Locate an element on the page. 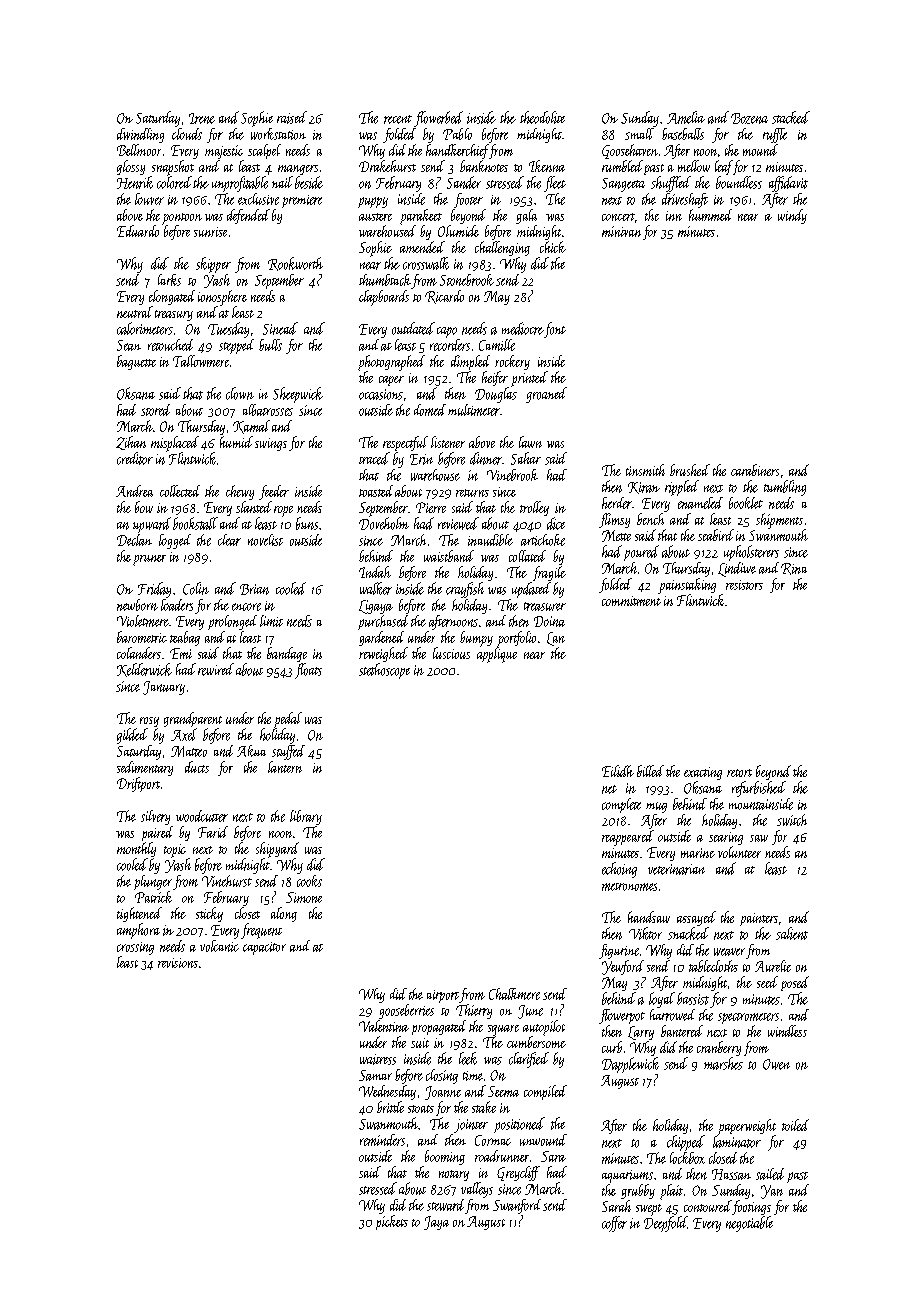 The image size is (924, 1308). toiled is located at coordinates (795, 1125).
